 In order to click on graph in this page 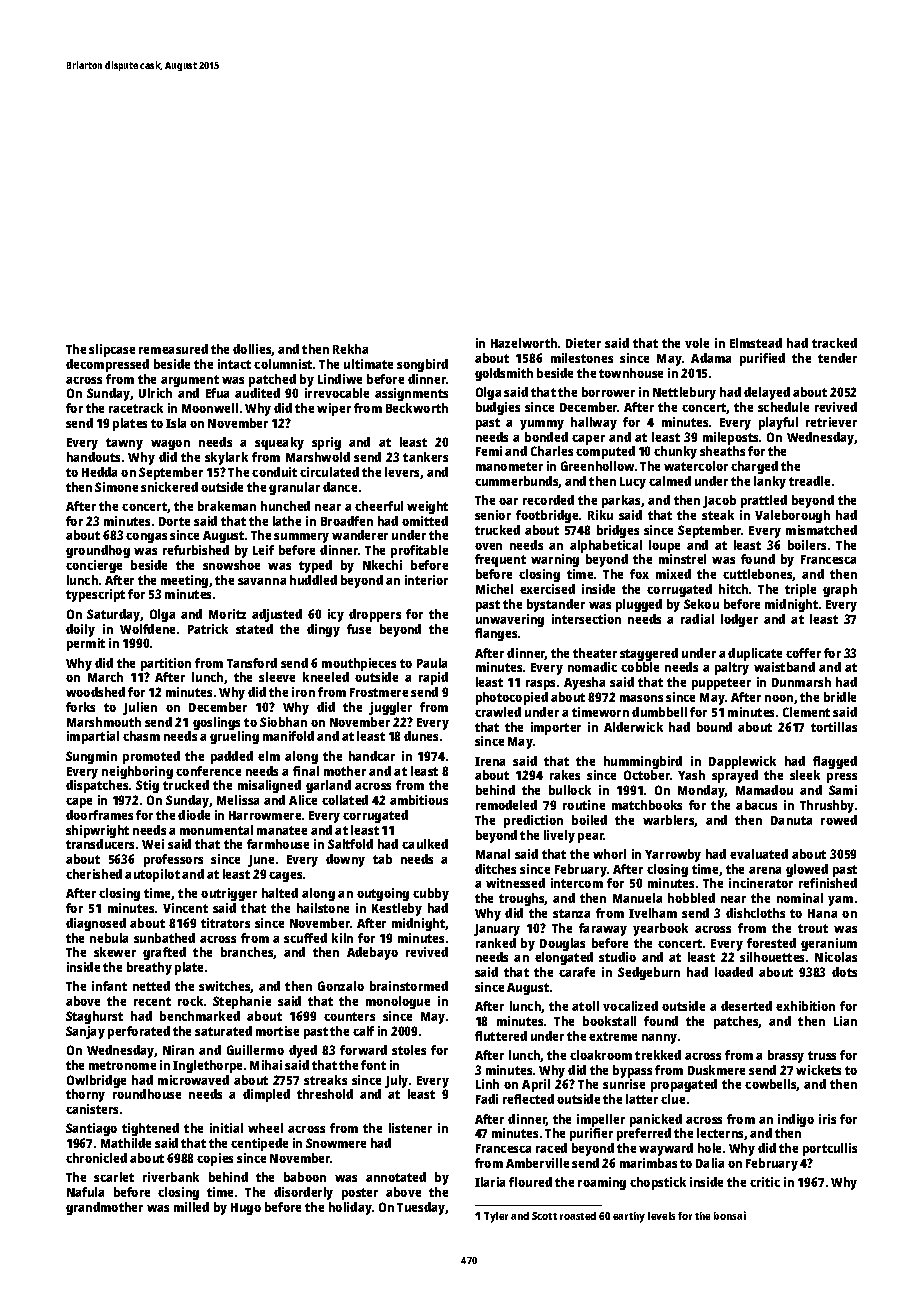, I will do `click(840, 590)`.
